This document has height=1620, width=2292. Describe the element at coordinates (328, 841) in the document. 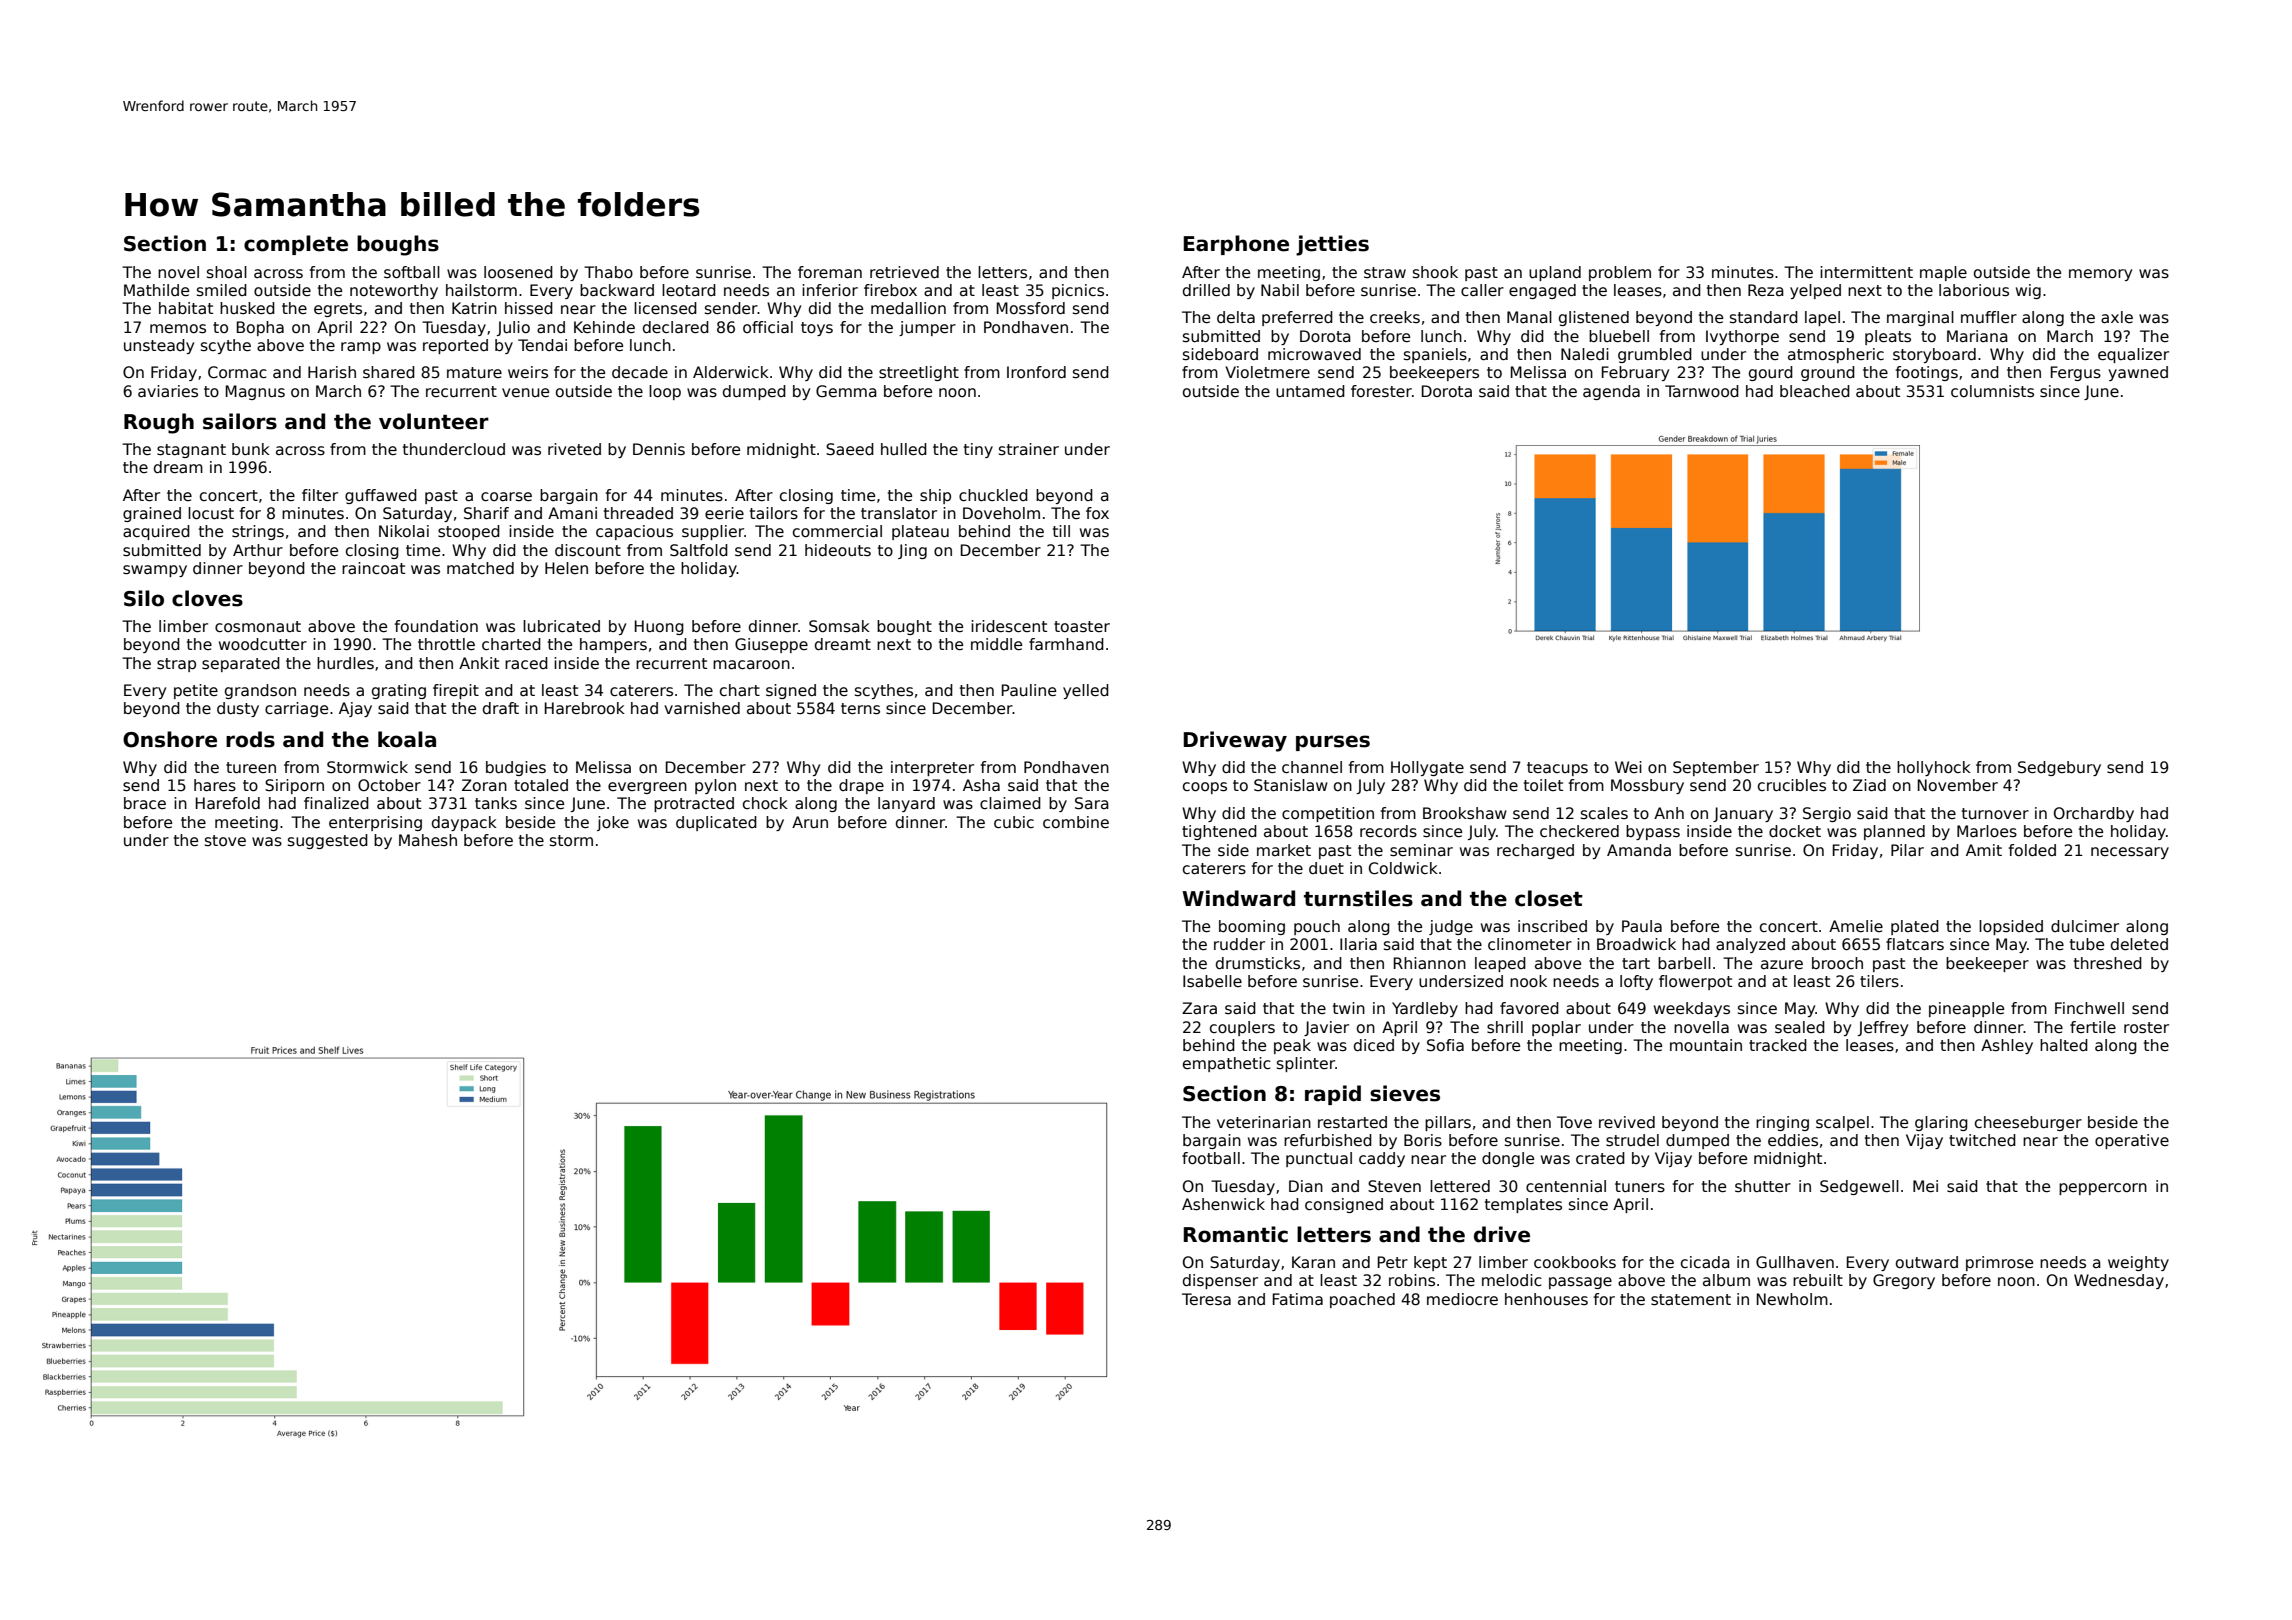

I see `suggested` at that location.
